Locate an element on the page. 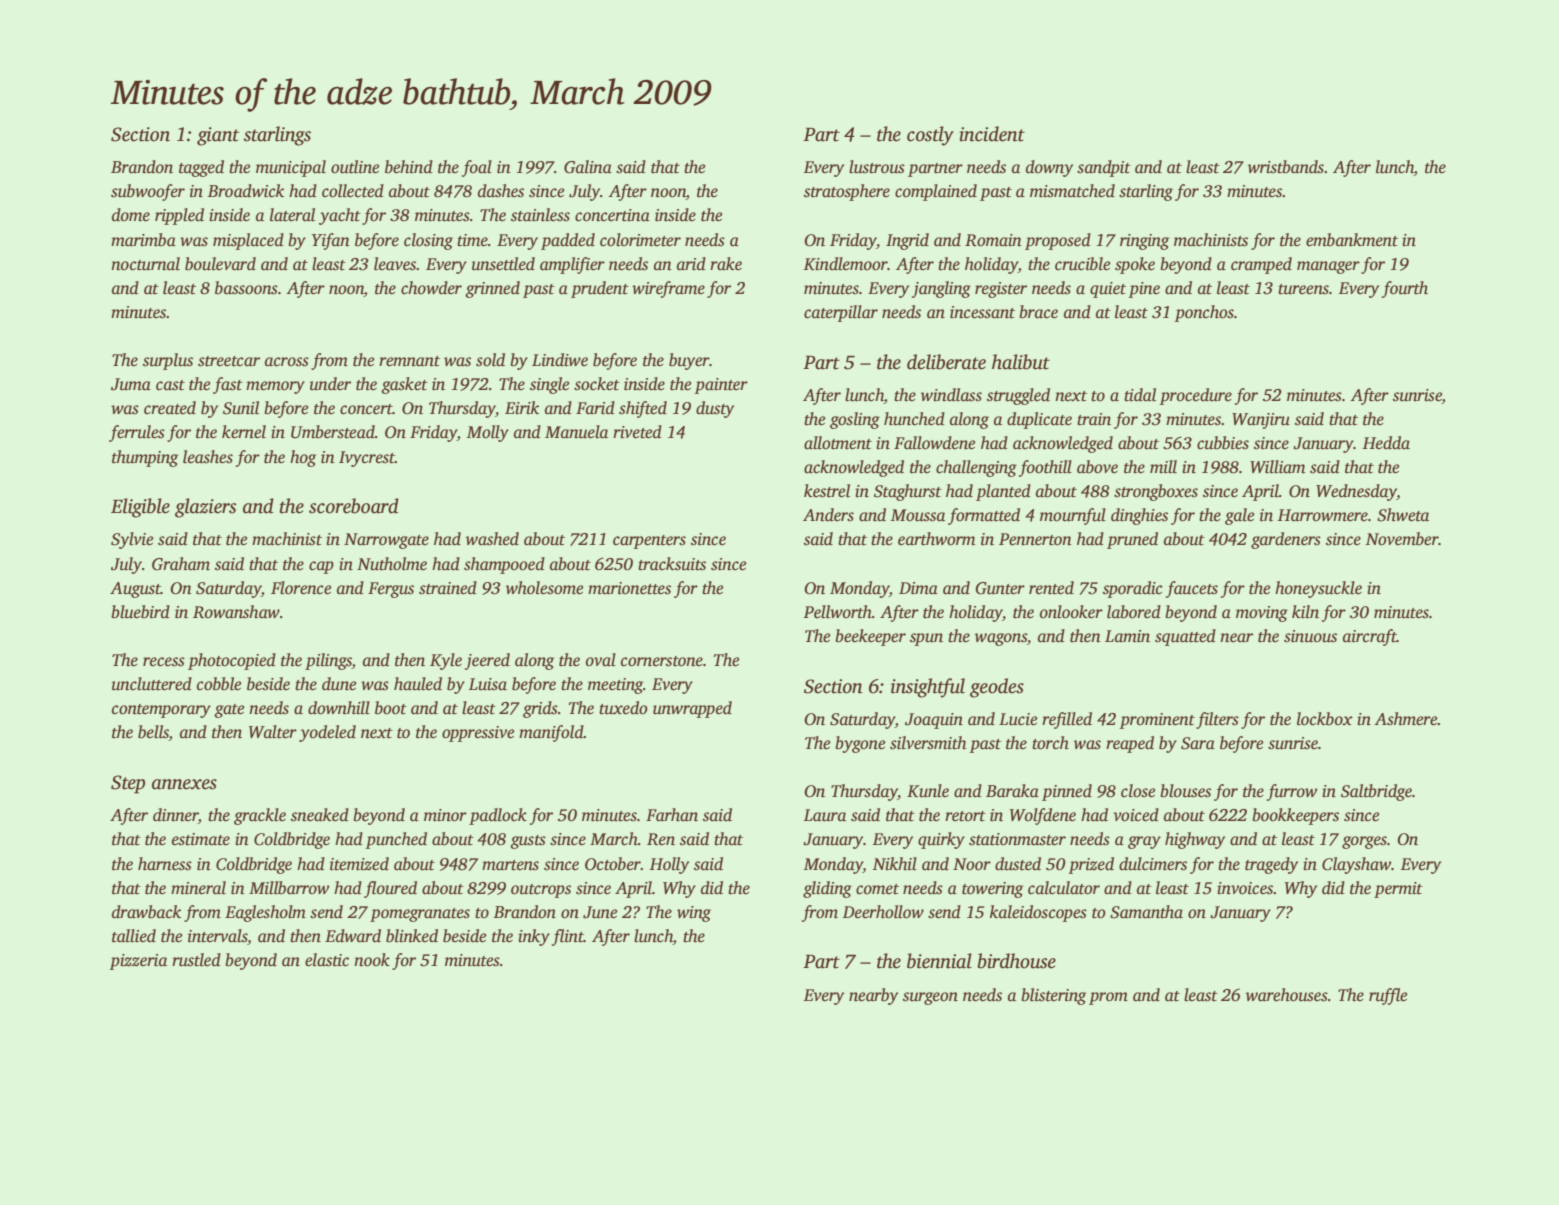 The width and height of the document is (1559, 1205). colorimeter is located at coordinates (640, 240).
